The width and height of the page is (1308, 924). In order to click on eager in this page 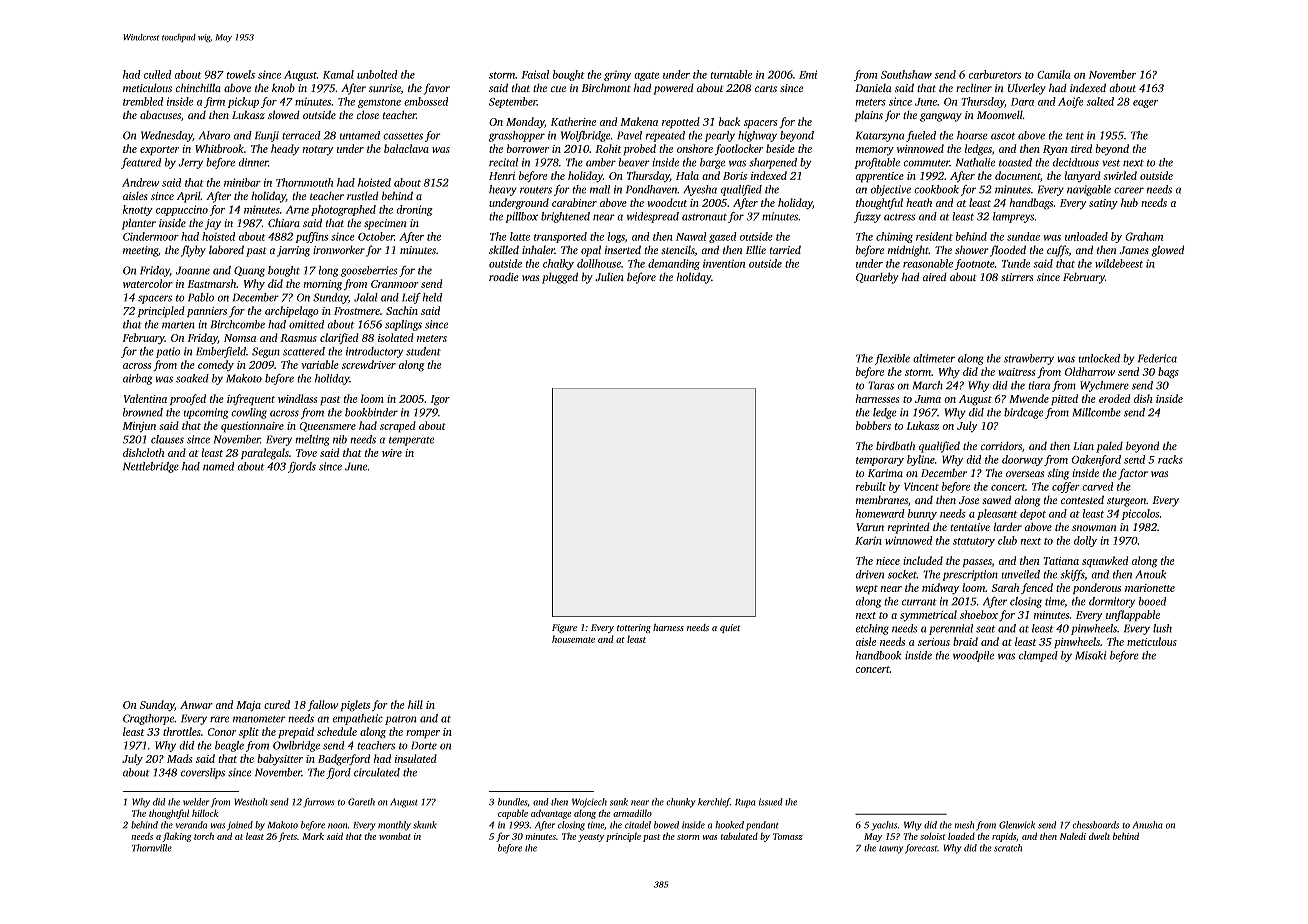, I will do `click(1145, 104)`.
